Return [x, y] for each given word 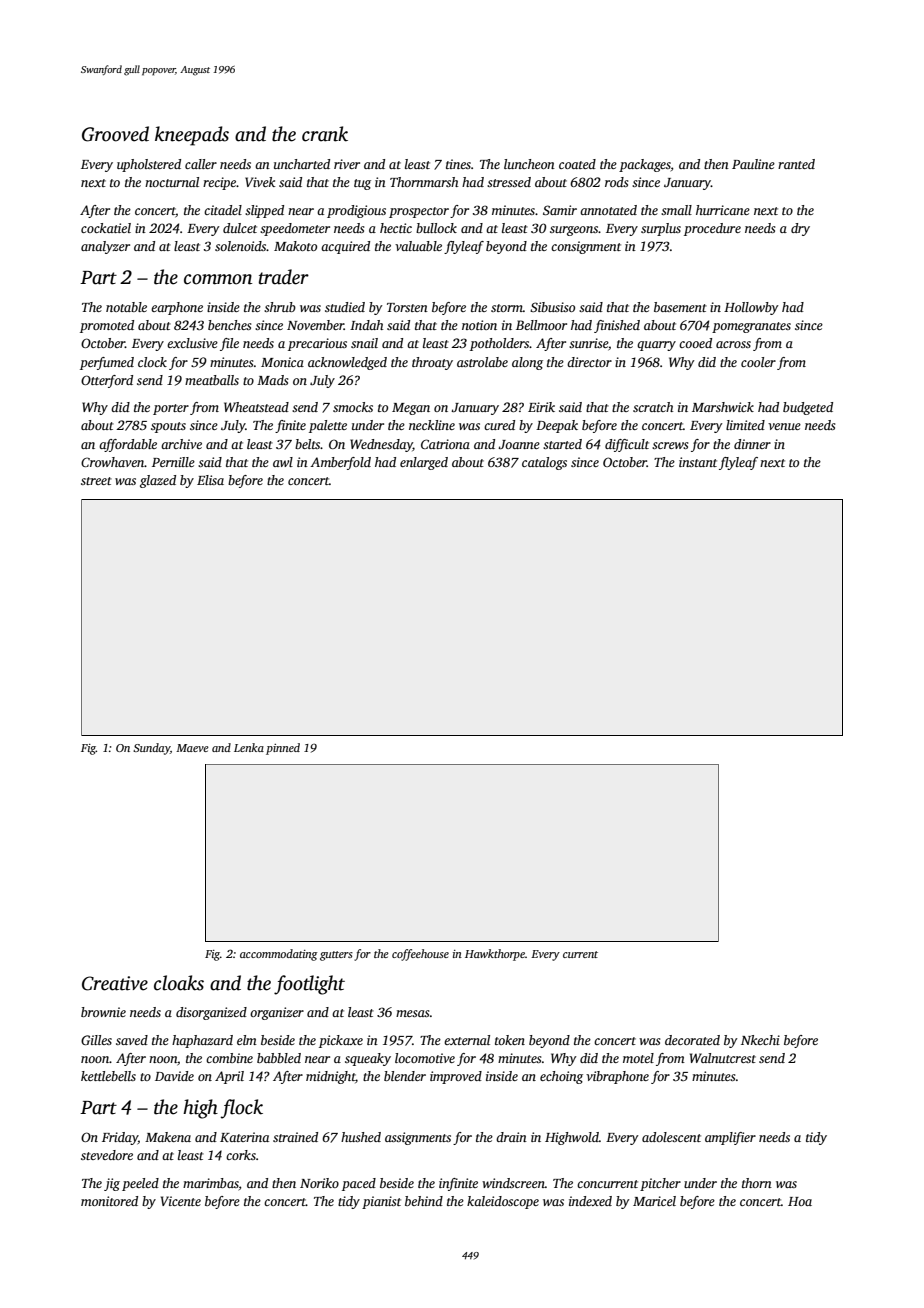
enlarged [424, 463]
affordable [128, 445]
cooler [758, 362]
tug [362, 184]
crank [325, 134]
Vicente [181, 1201]
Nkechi [760, 1040]
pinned [283, 749]
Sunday [151, 749]
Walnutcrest [723, 1058]
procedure [712, 229]
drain [511, 1137]
